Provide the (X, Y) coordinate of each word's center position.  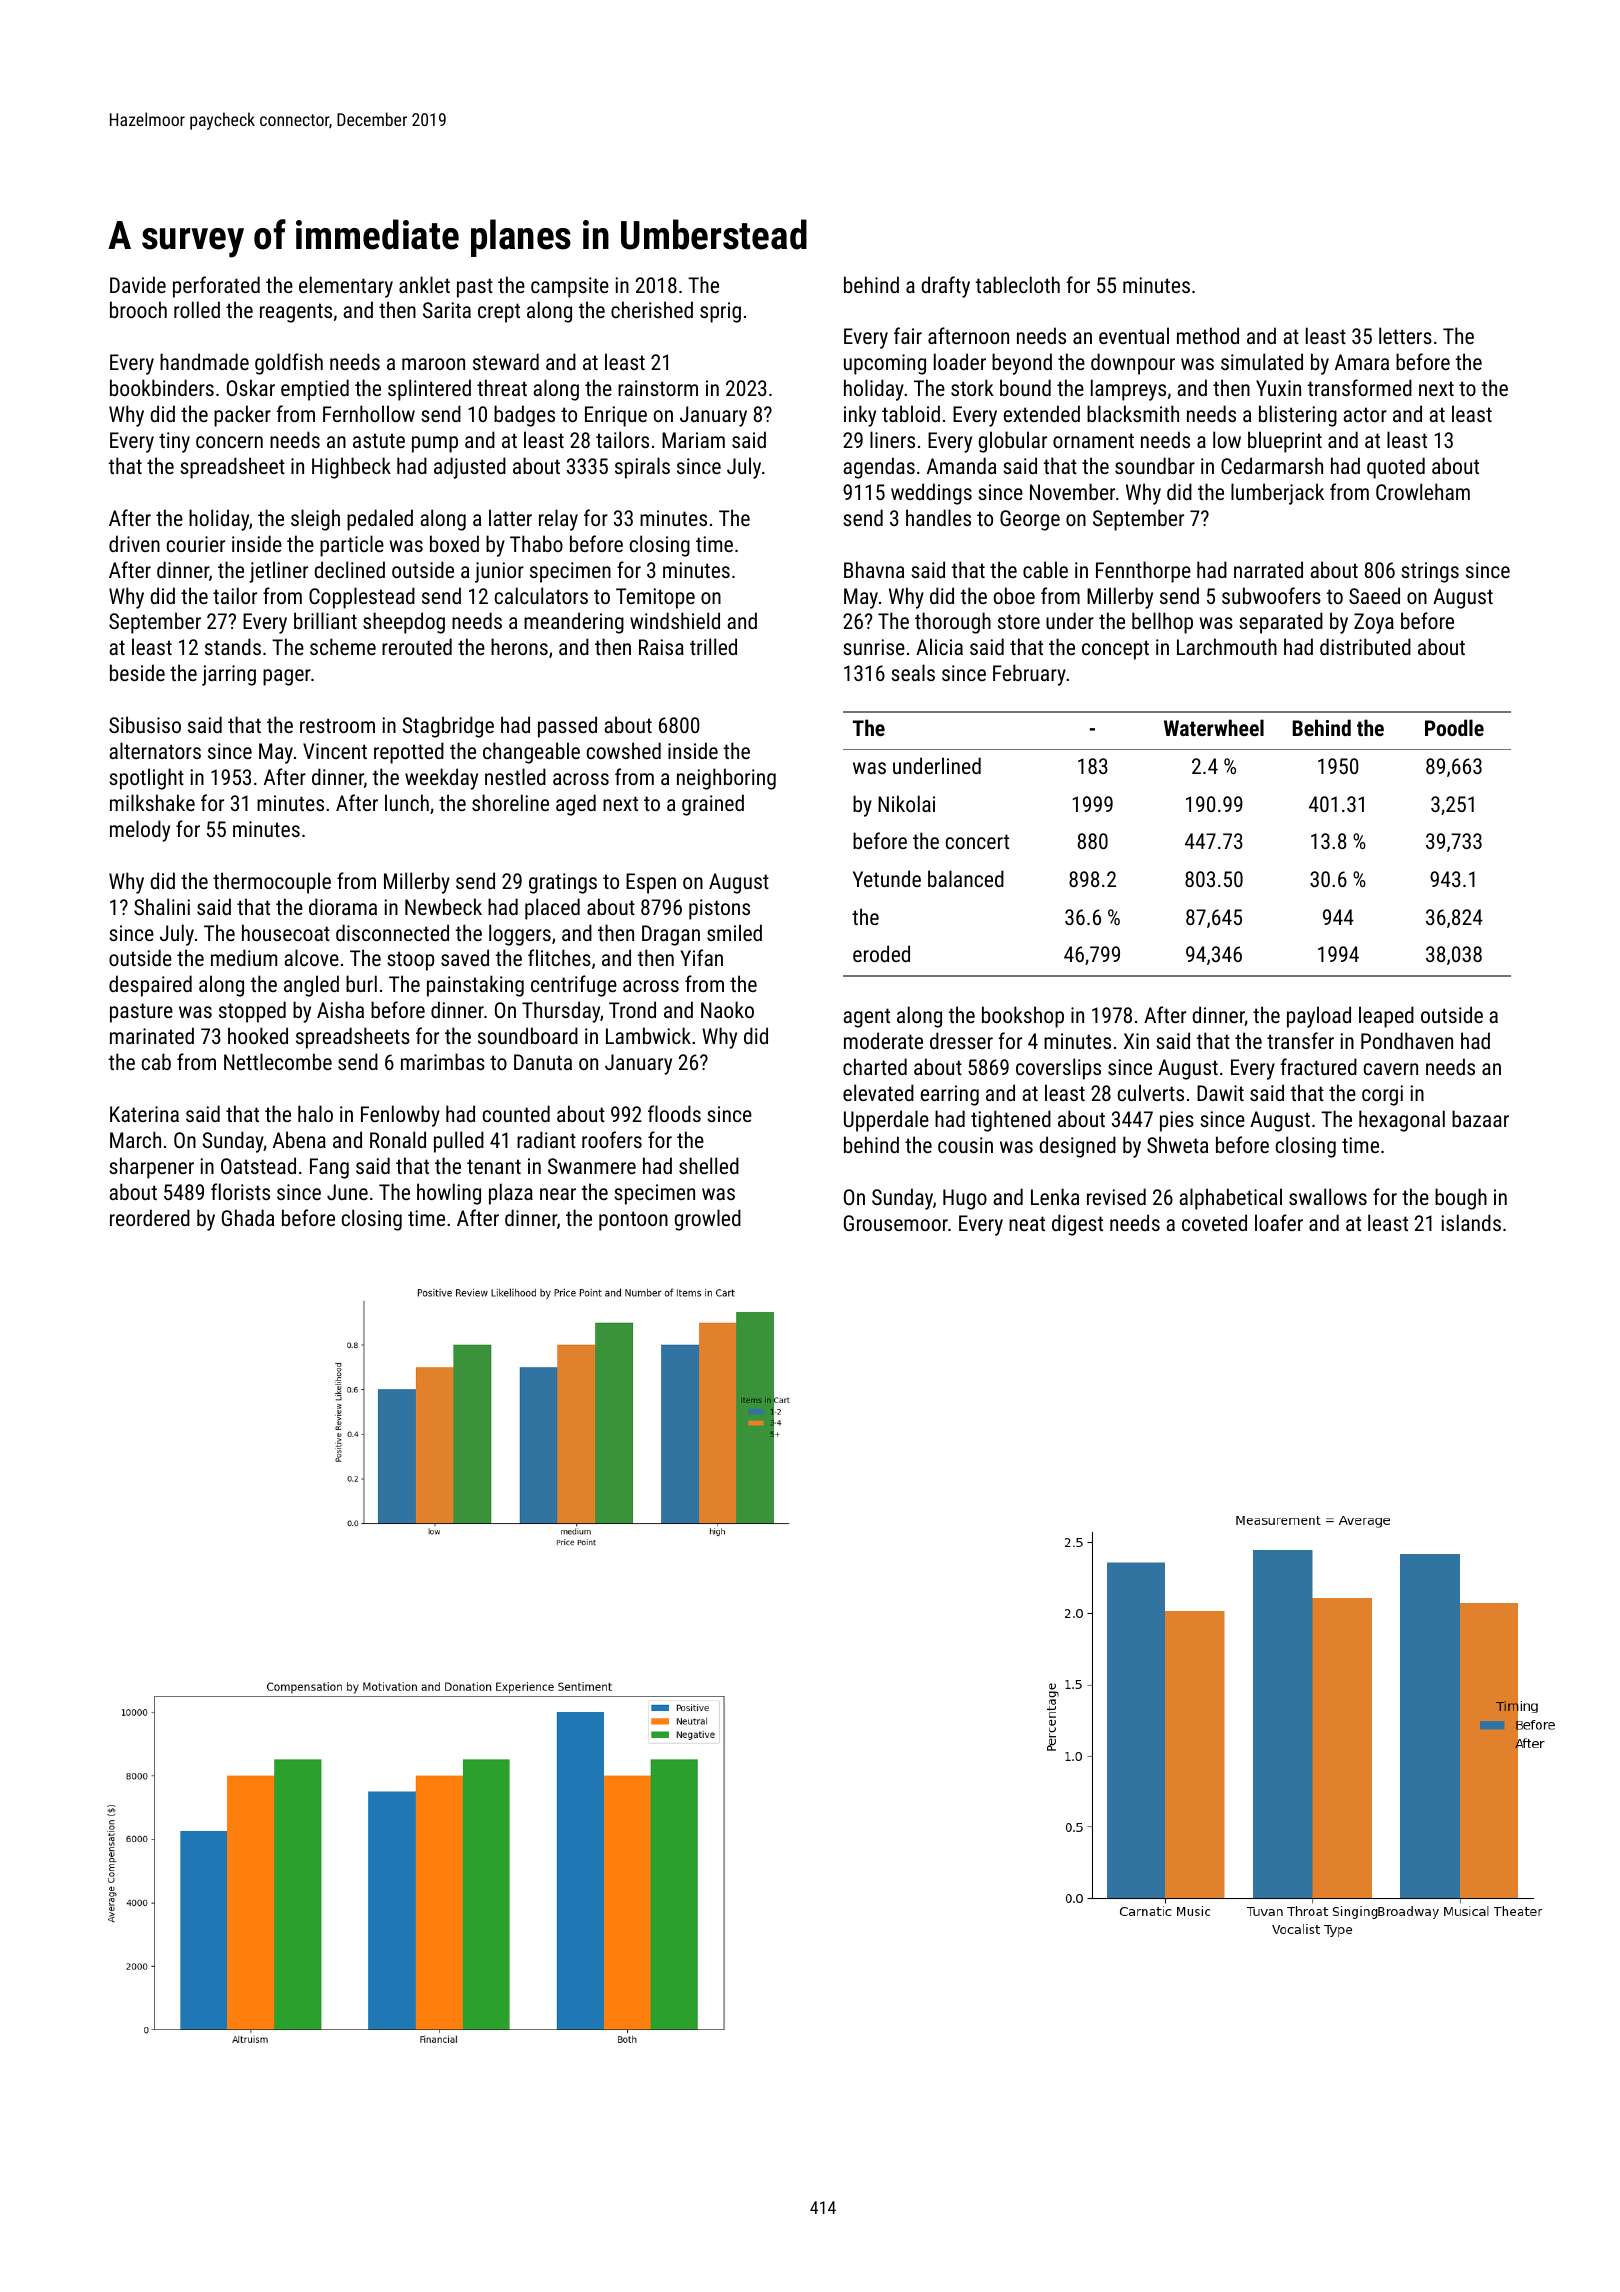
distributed (1365, 646)
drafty (945, 287)
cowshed (624, 750)
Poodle (1454, 727)
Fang (329, 1168)
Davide (138, 284)
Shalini (162, 906)
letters (1405, 335)
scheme (343, 646)
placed (552, 909)
